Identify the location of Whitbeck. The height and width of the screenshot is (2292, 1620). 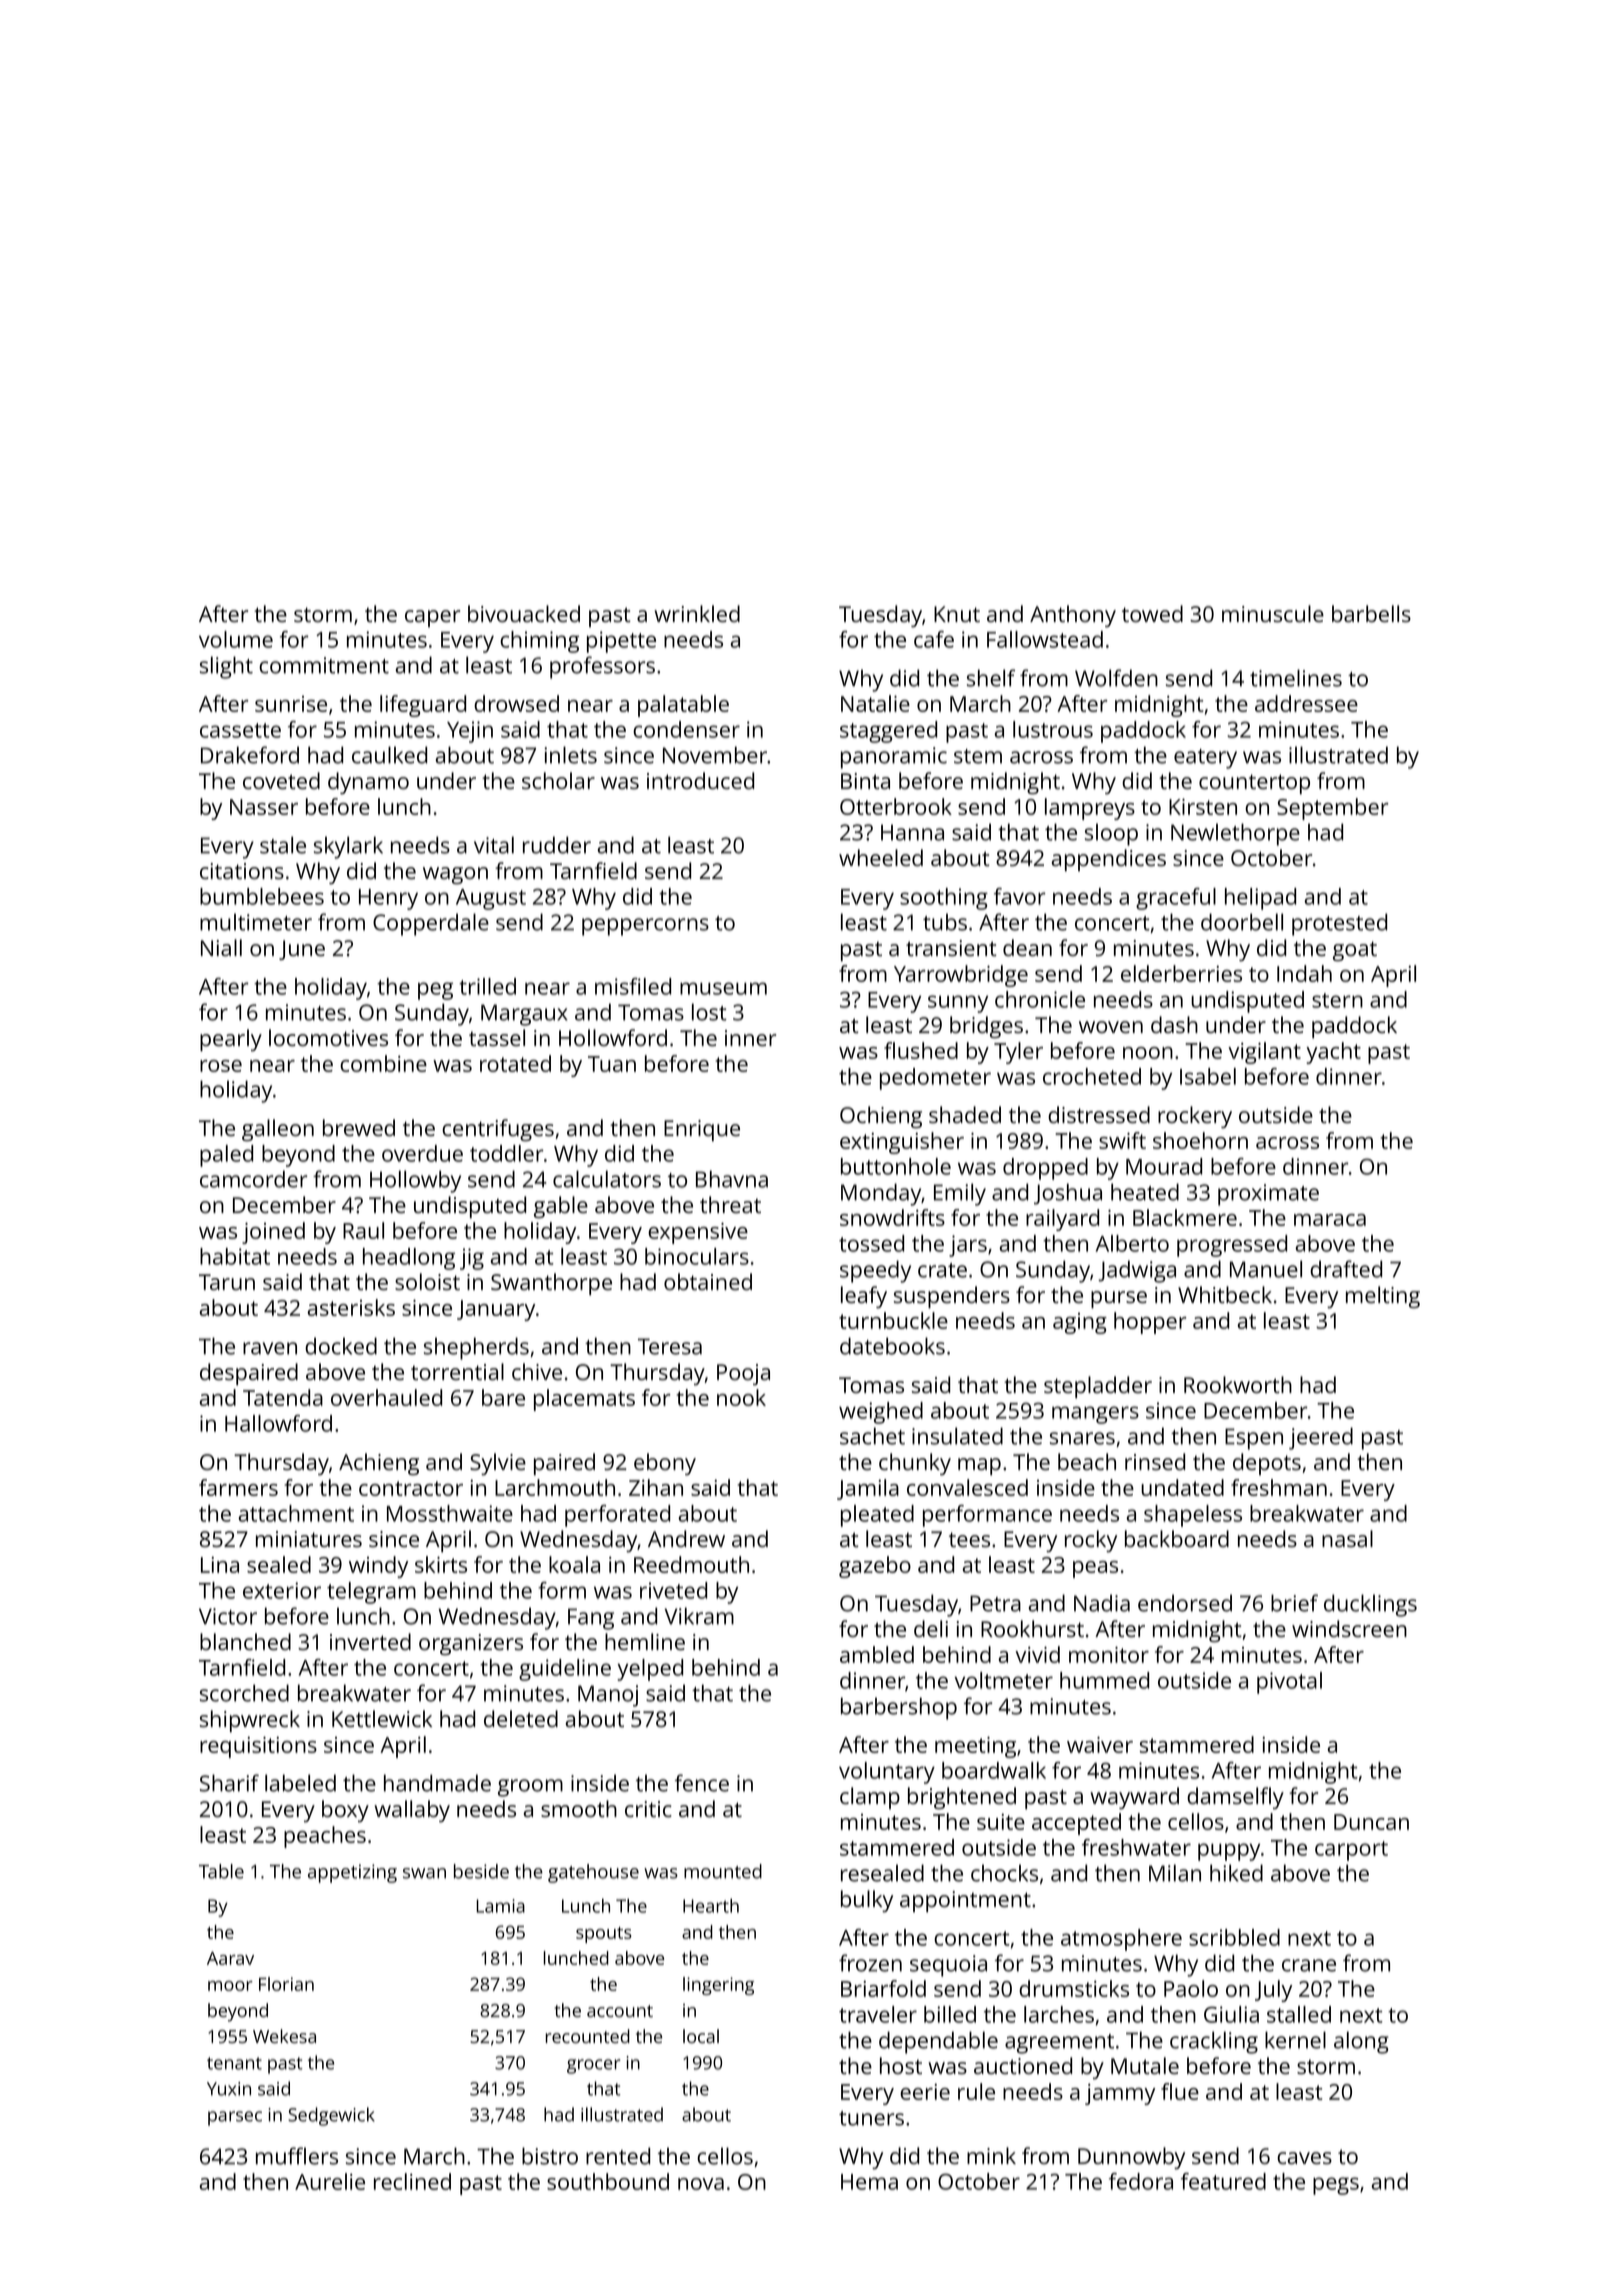
(1225, 1294).
